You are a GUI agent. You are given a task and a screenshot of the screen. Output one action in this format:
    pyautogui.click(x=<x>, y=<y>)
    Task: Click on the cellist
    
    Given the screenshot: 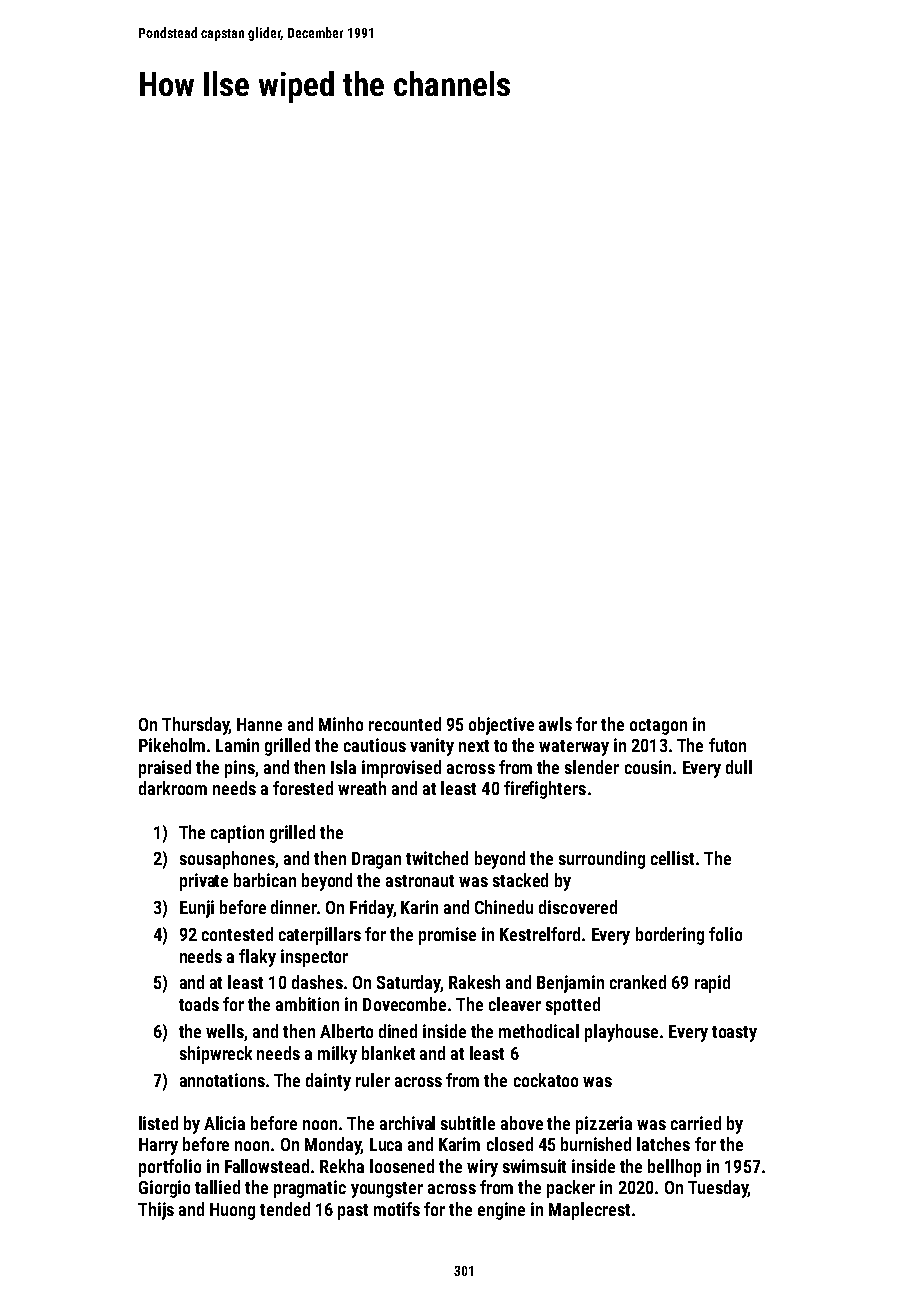 What is the action you would take?
    pyautogui.click(x=672, y=858)
